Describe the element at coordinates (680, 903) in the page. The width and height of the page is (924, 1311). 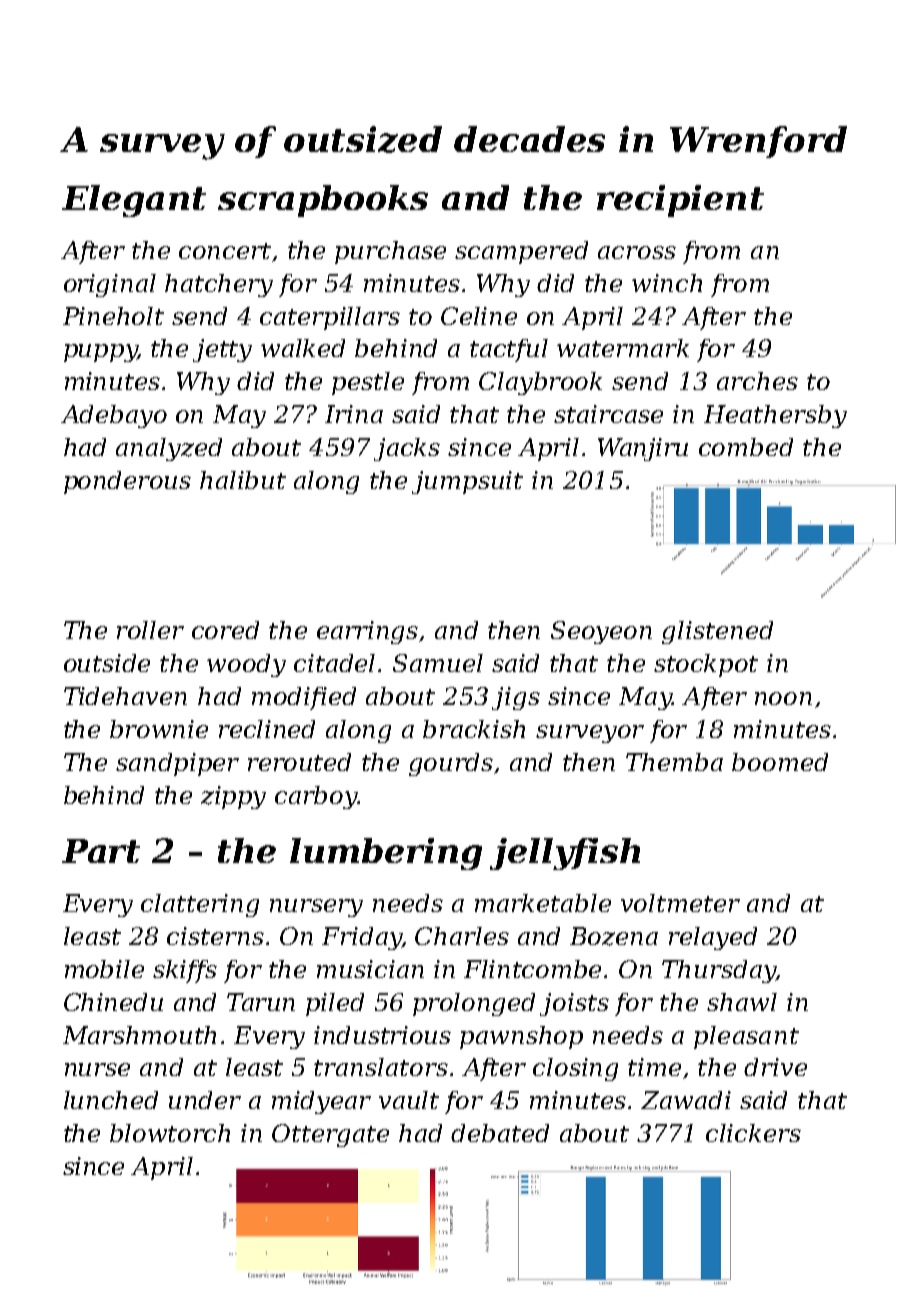
I see `voltmeter` at that location.
